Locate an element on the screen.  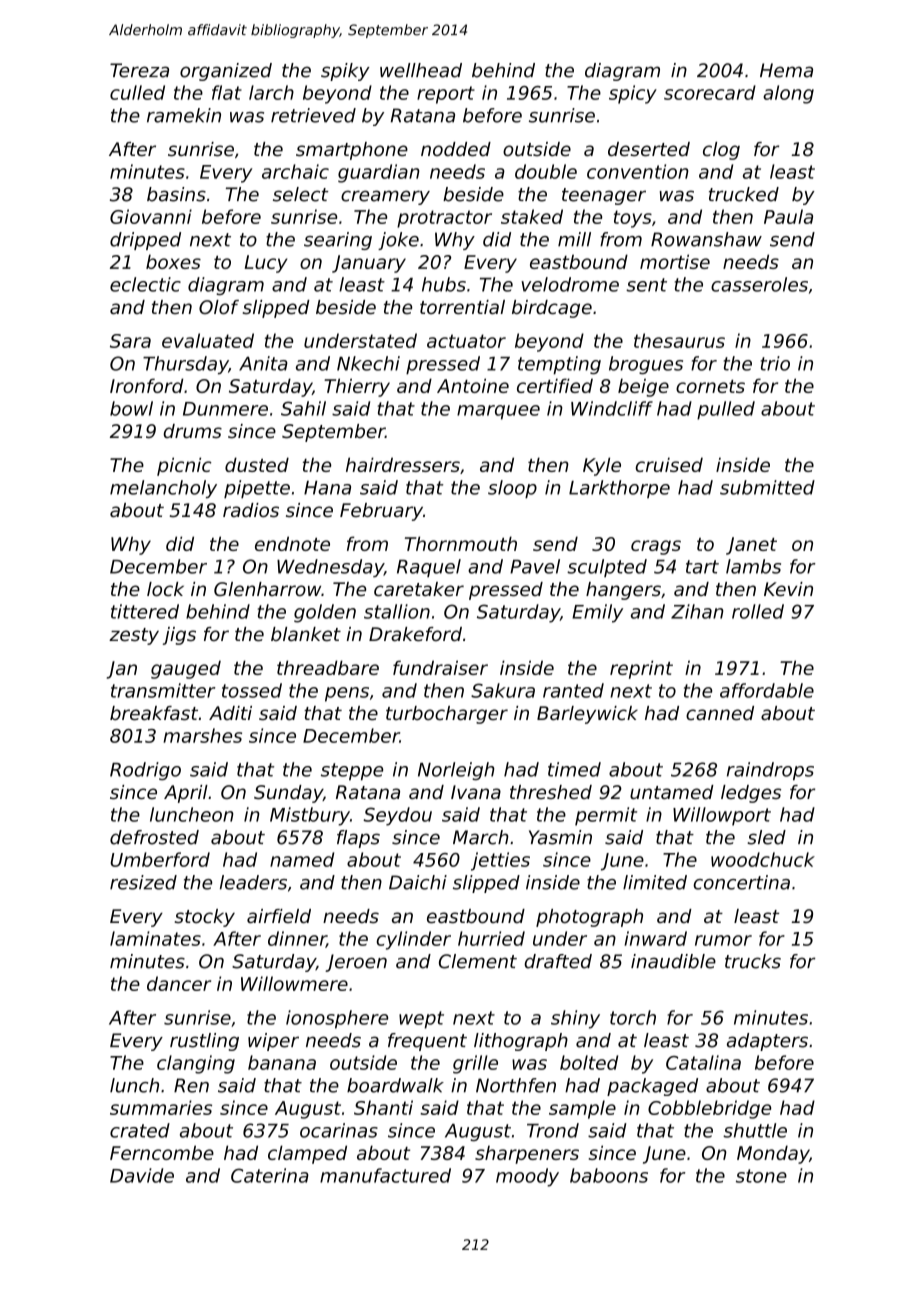
Lucy is located at coordinates (265, 264).
